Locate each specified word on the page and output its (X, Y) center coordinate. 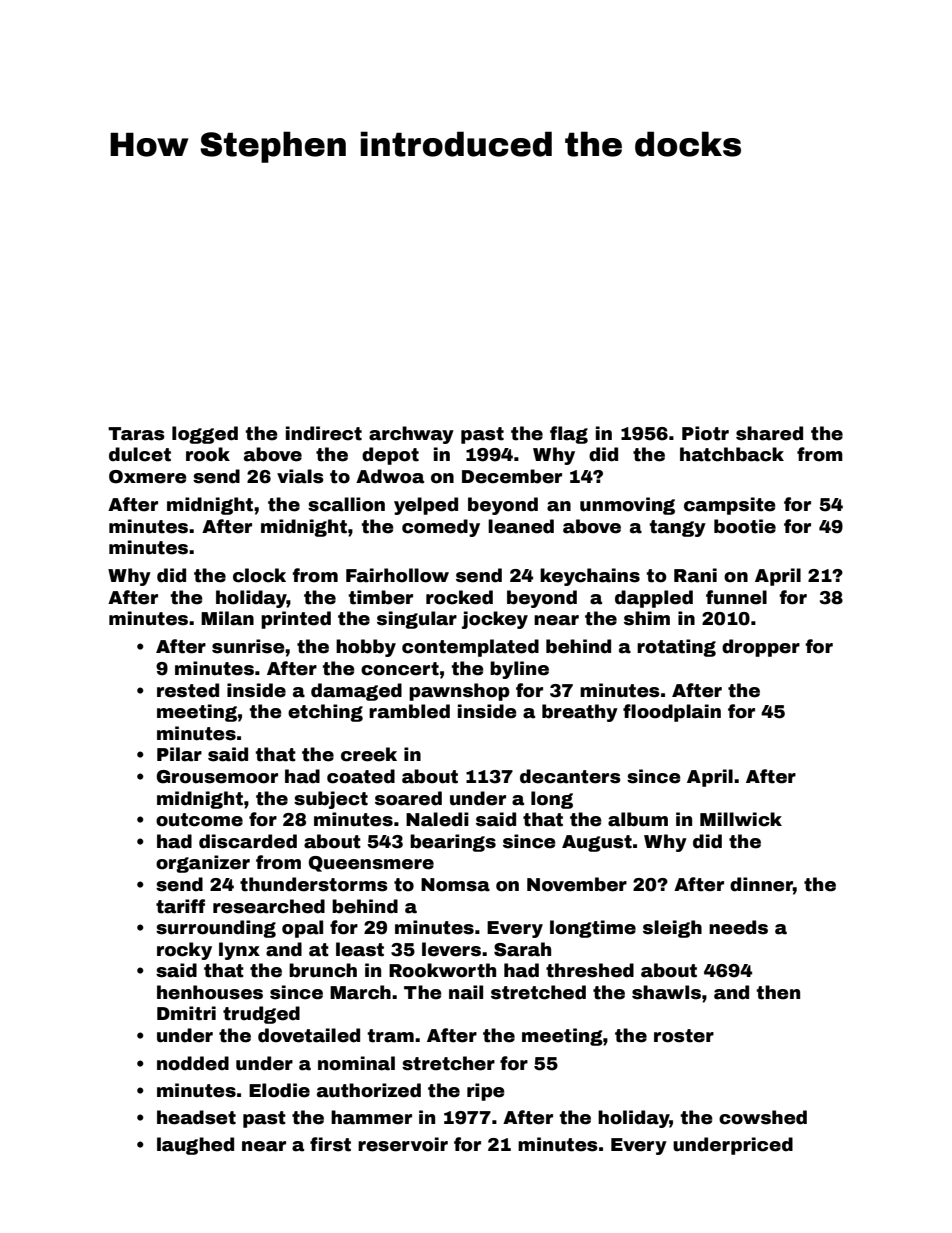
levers (451, 949)
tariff (180, 906)
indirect (324, 433)
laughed (195, 1146)
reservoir (403, 1144)
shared (769, 433)
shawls (666, 992)
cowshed (763, 1117)
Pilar (179, 754)
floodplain (672, 713)
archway (411, 435)
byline (519, 670)
